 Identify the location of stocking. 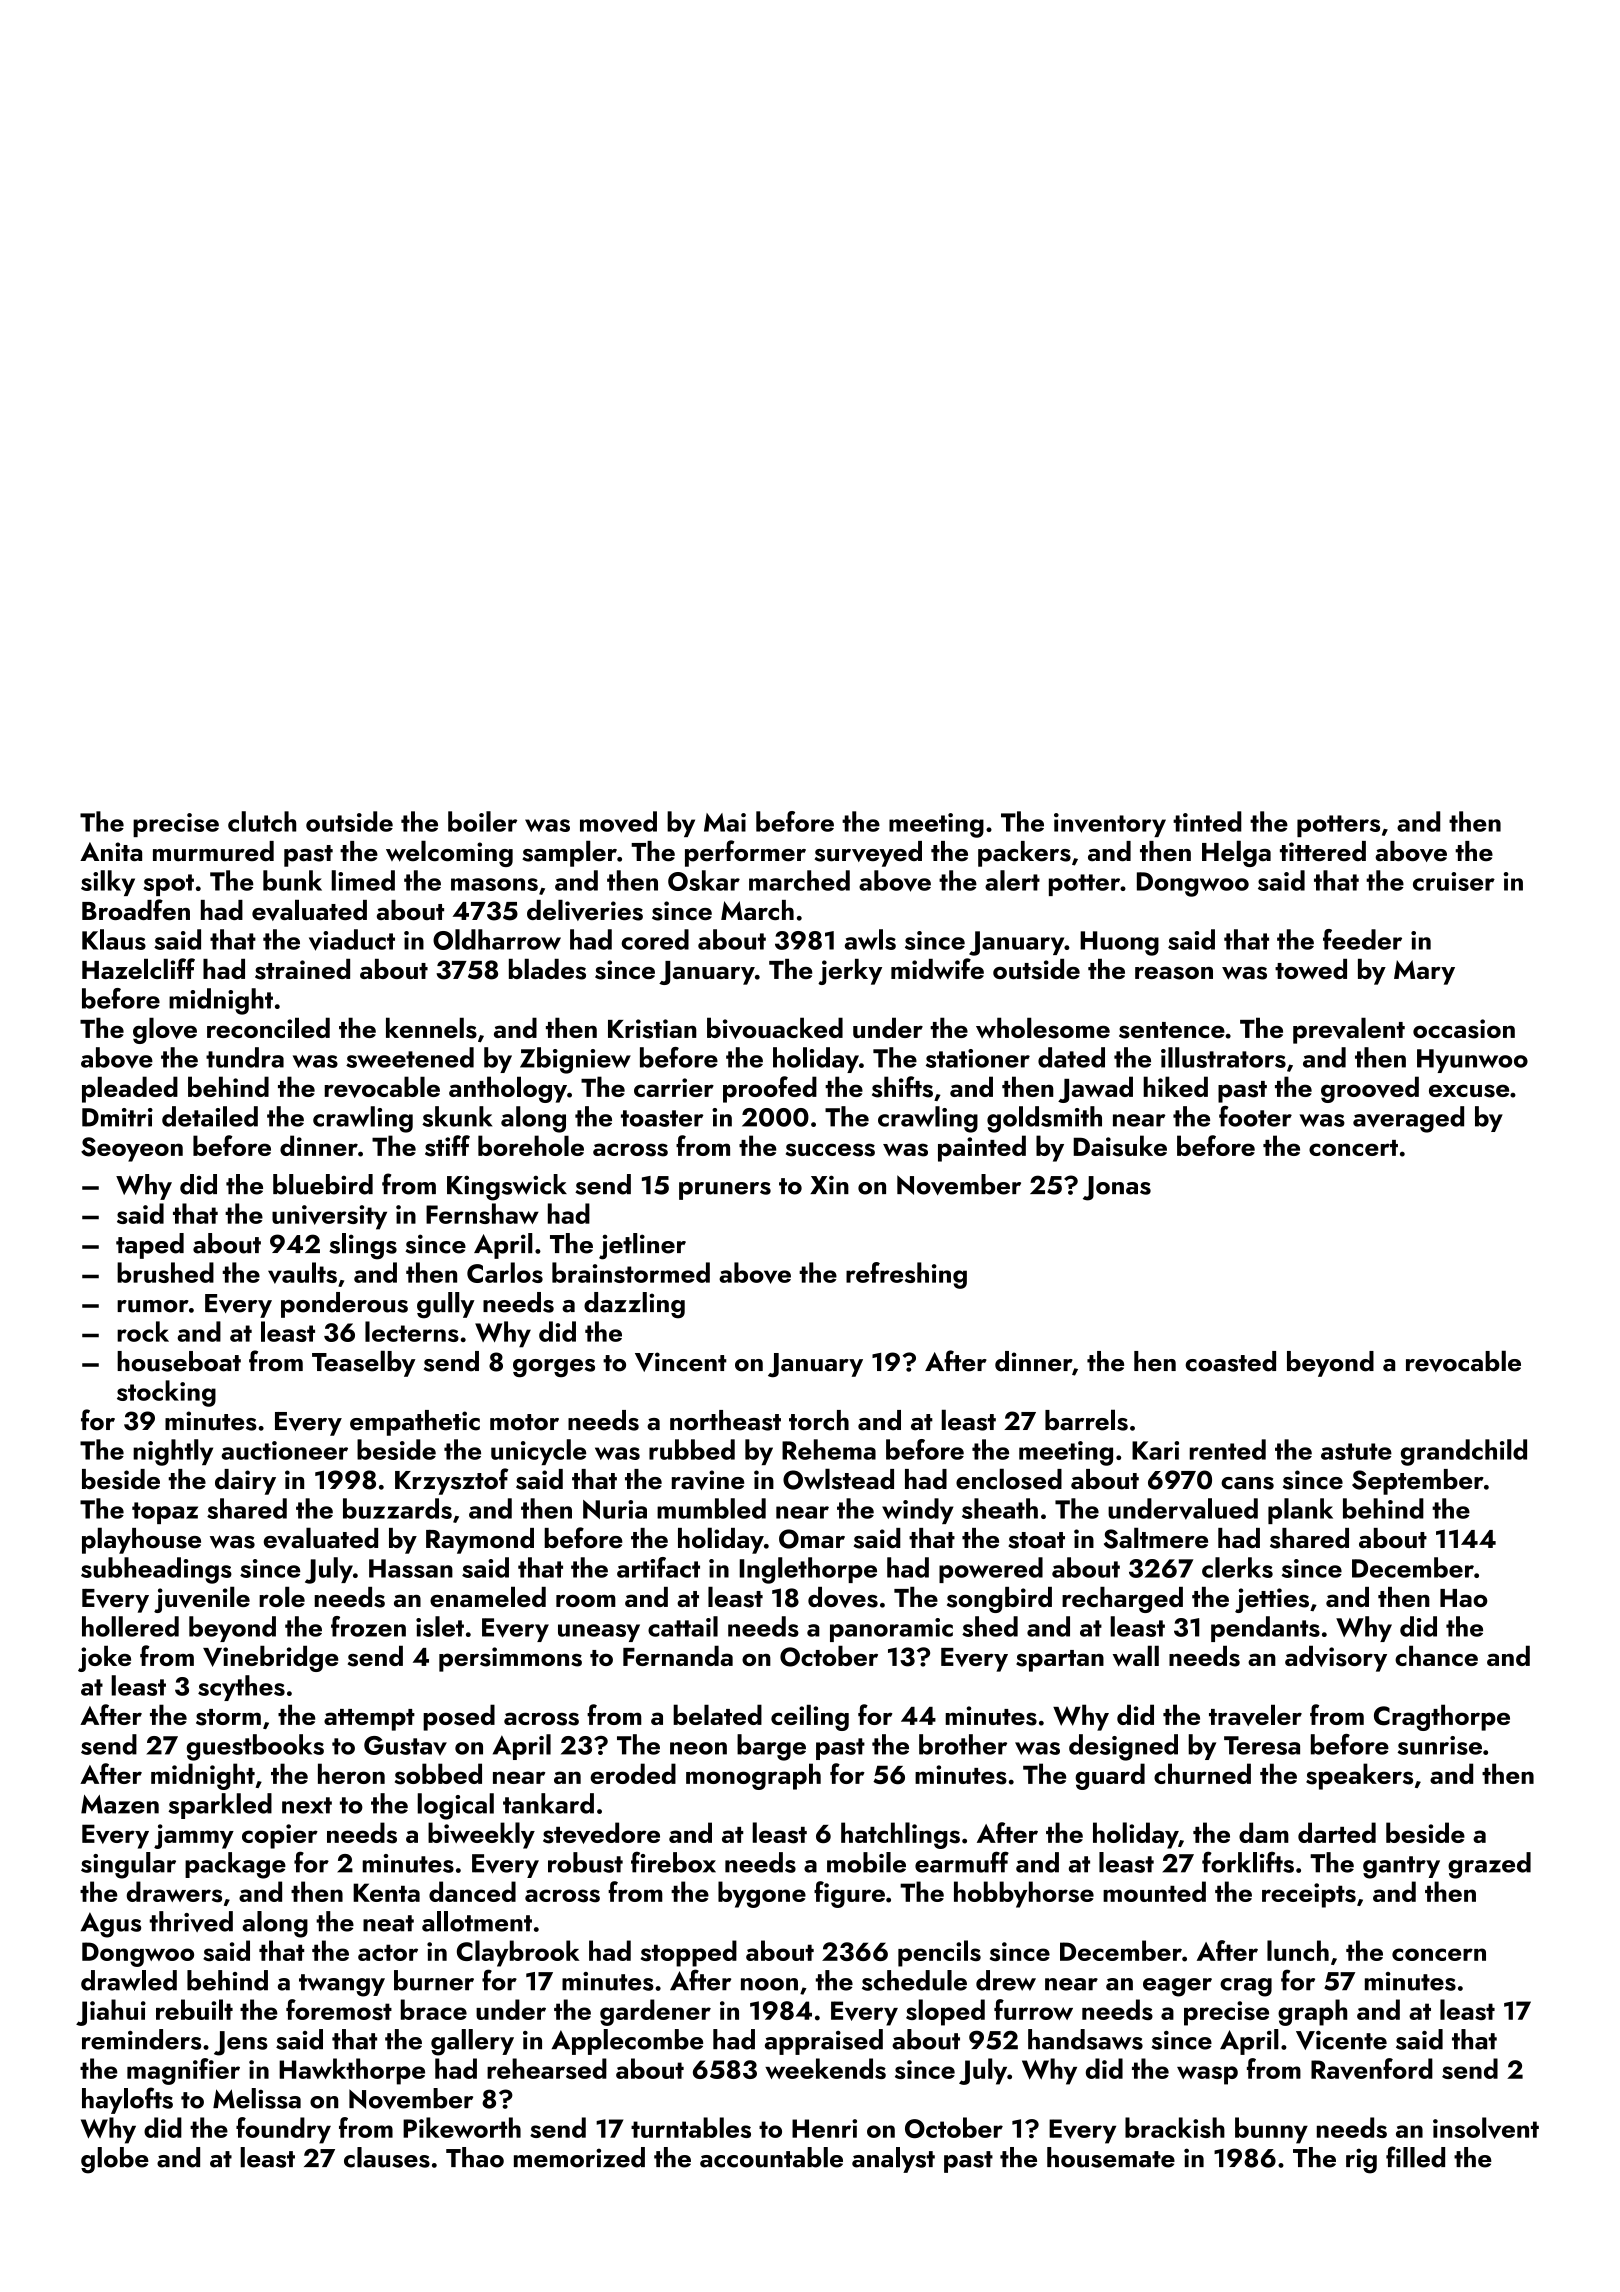
(166, 1393).
